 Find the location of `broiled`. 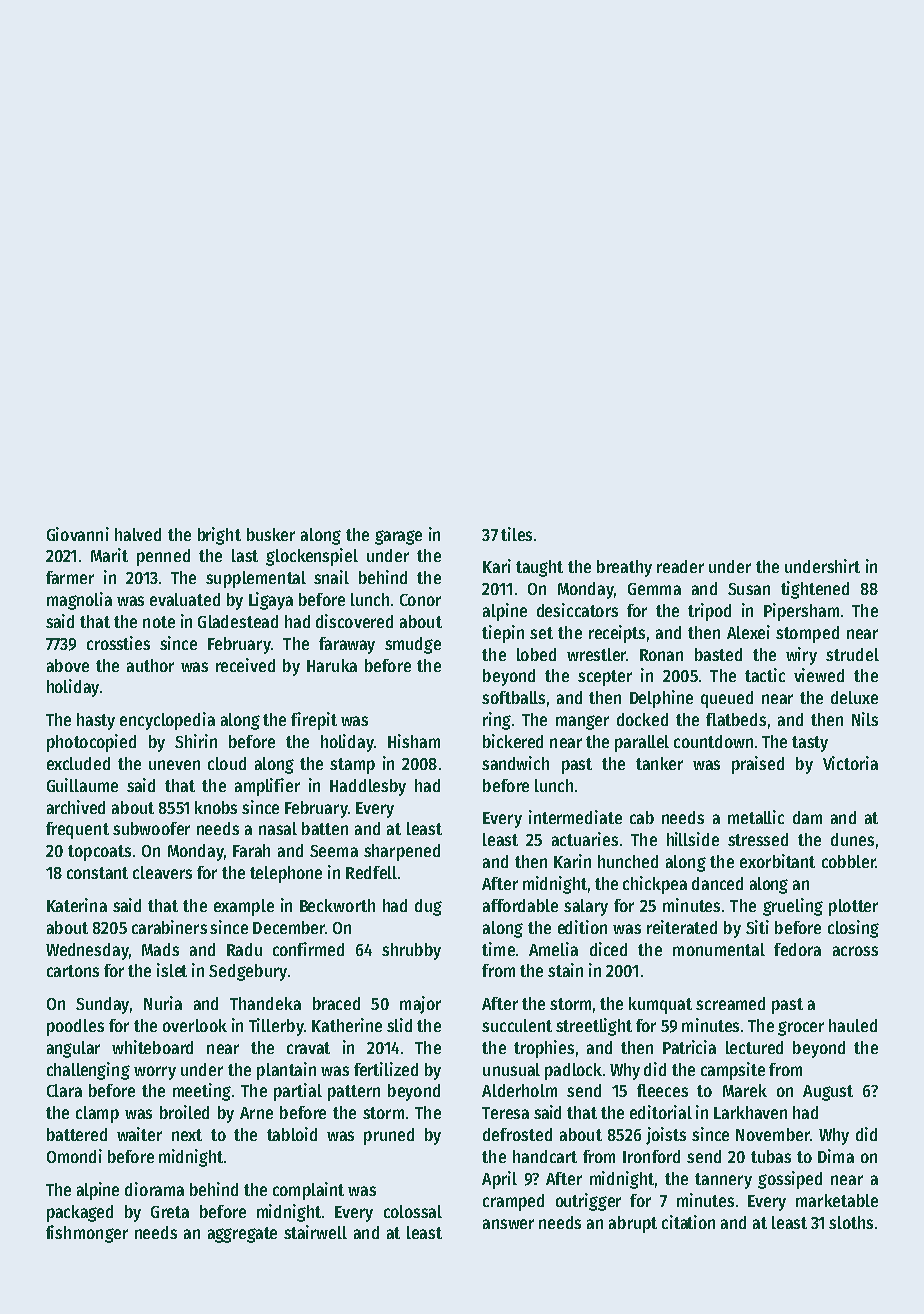

broiled is located at coordinates (184, 1112).
